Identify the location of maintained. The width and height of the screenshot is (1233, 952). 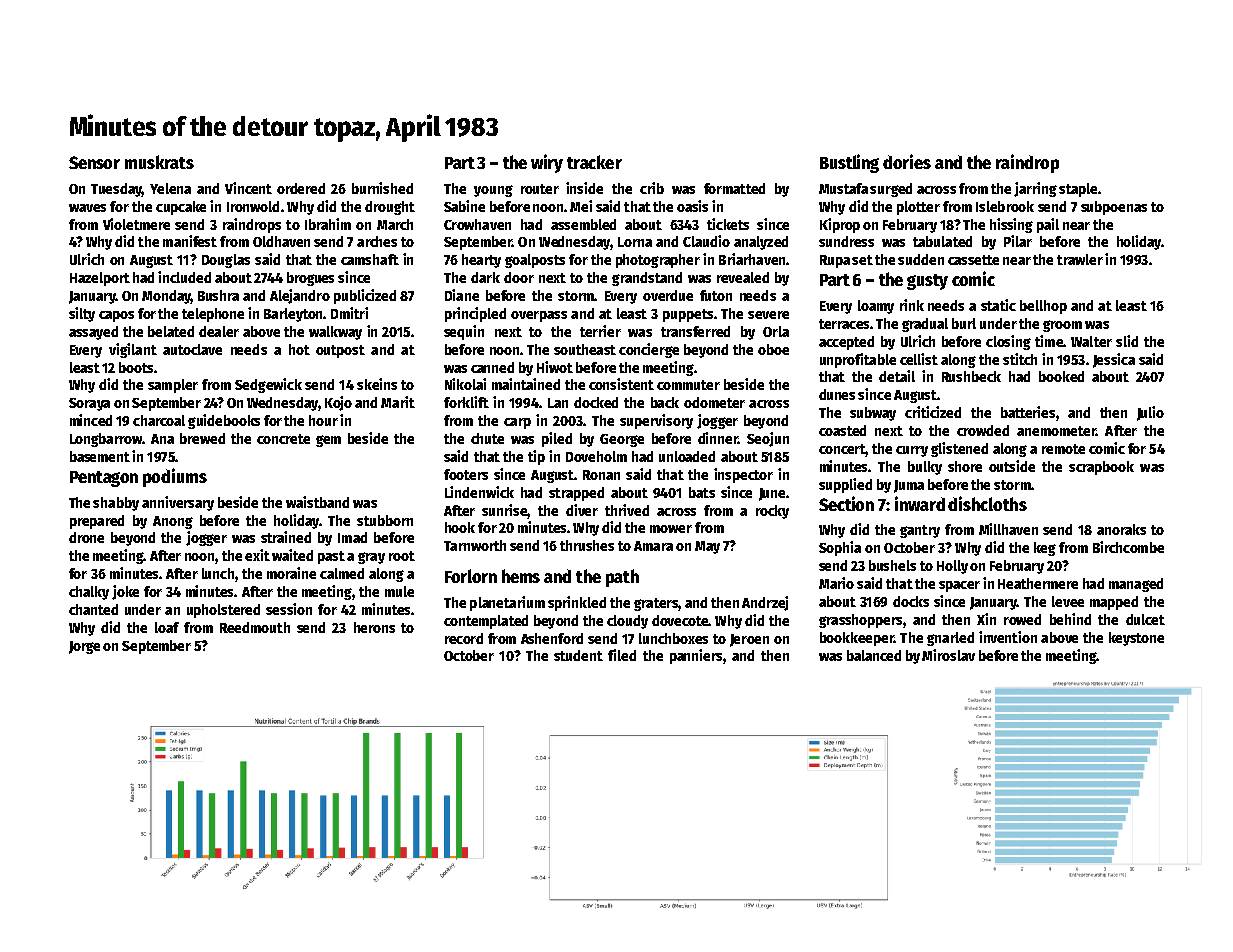
(526, 384).
